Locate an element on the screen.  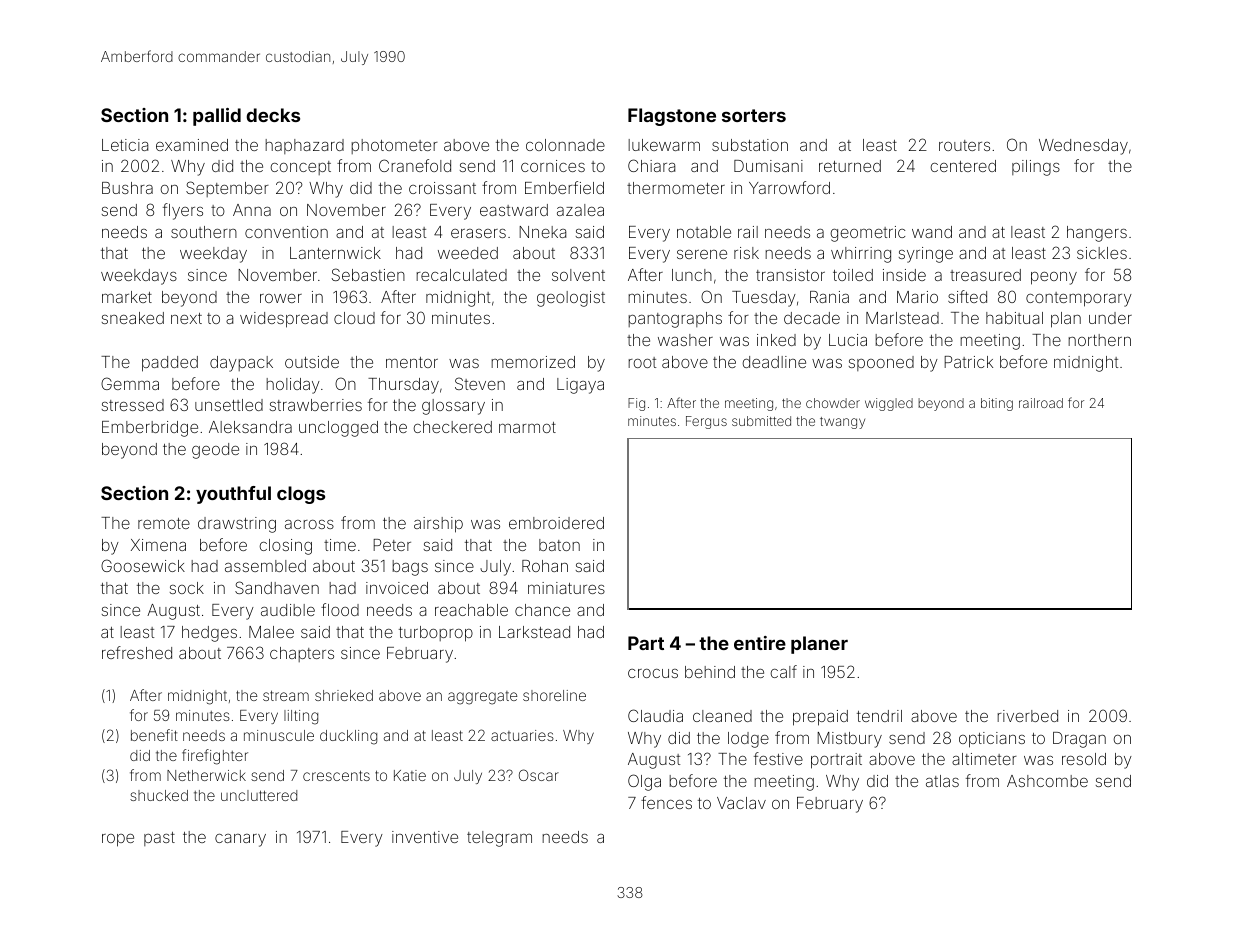
Wednesday is located at coordinates (1083, 147).
